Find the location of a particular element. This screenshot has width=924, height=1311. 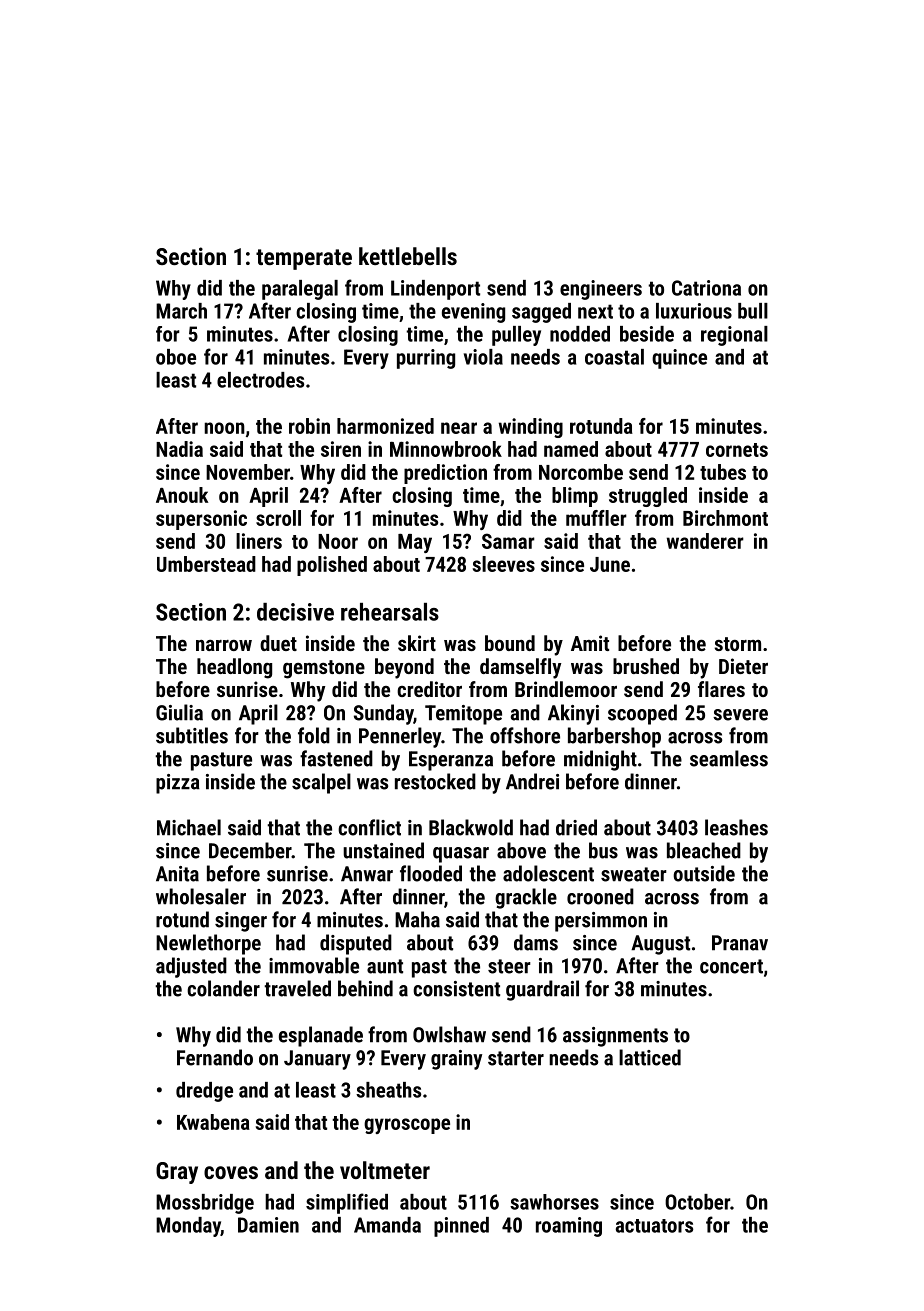

May is located at coordinates (415, 543).
